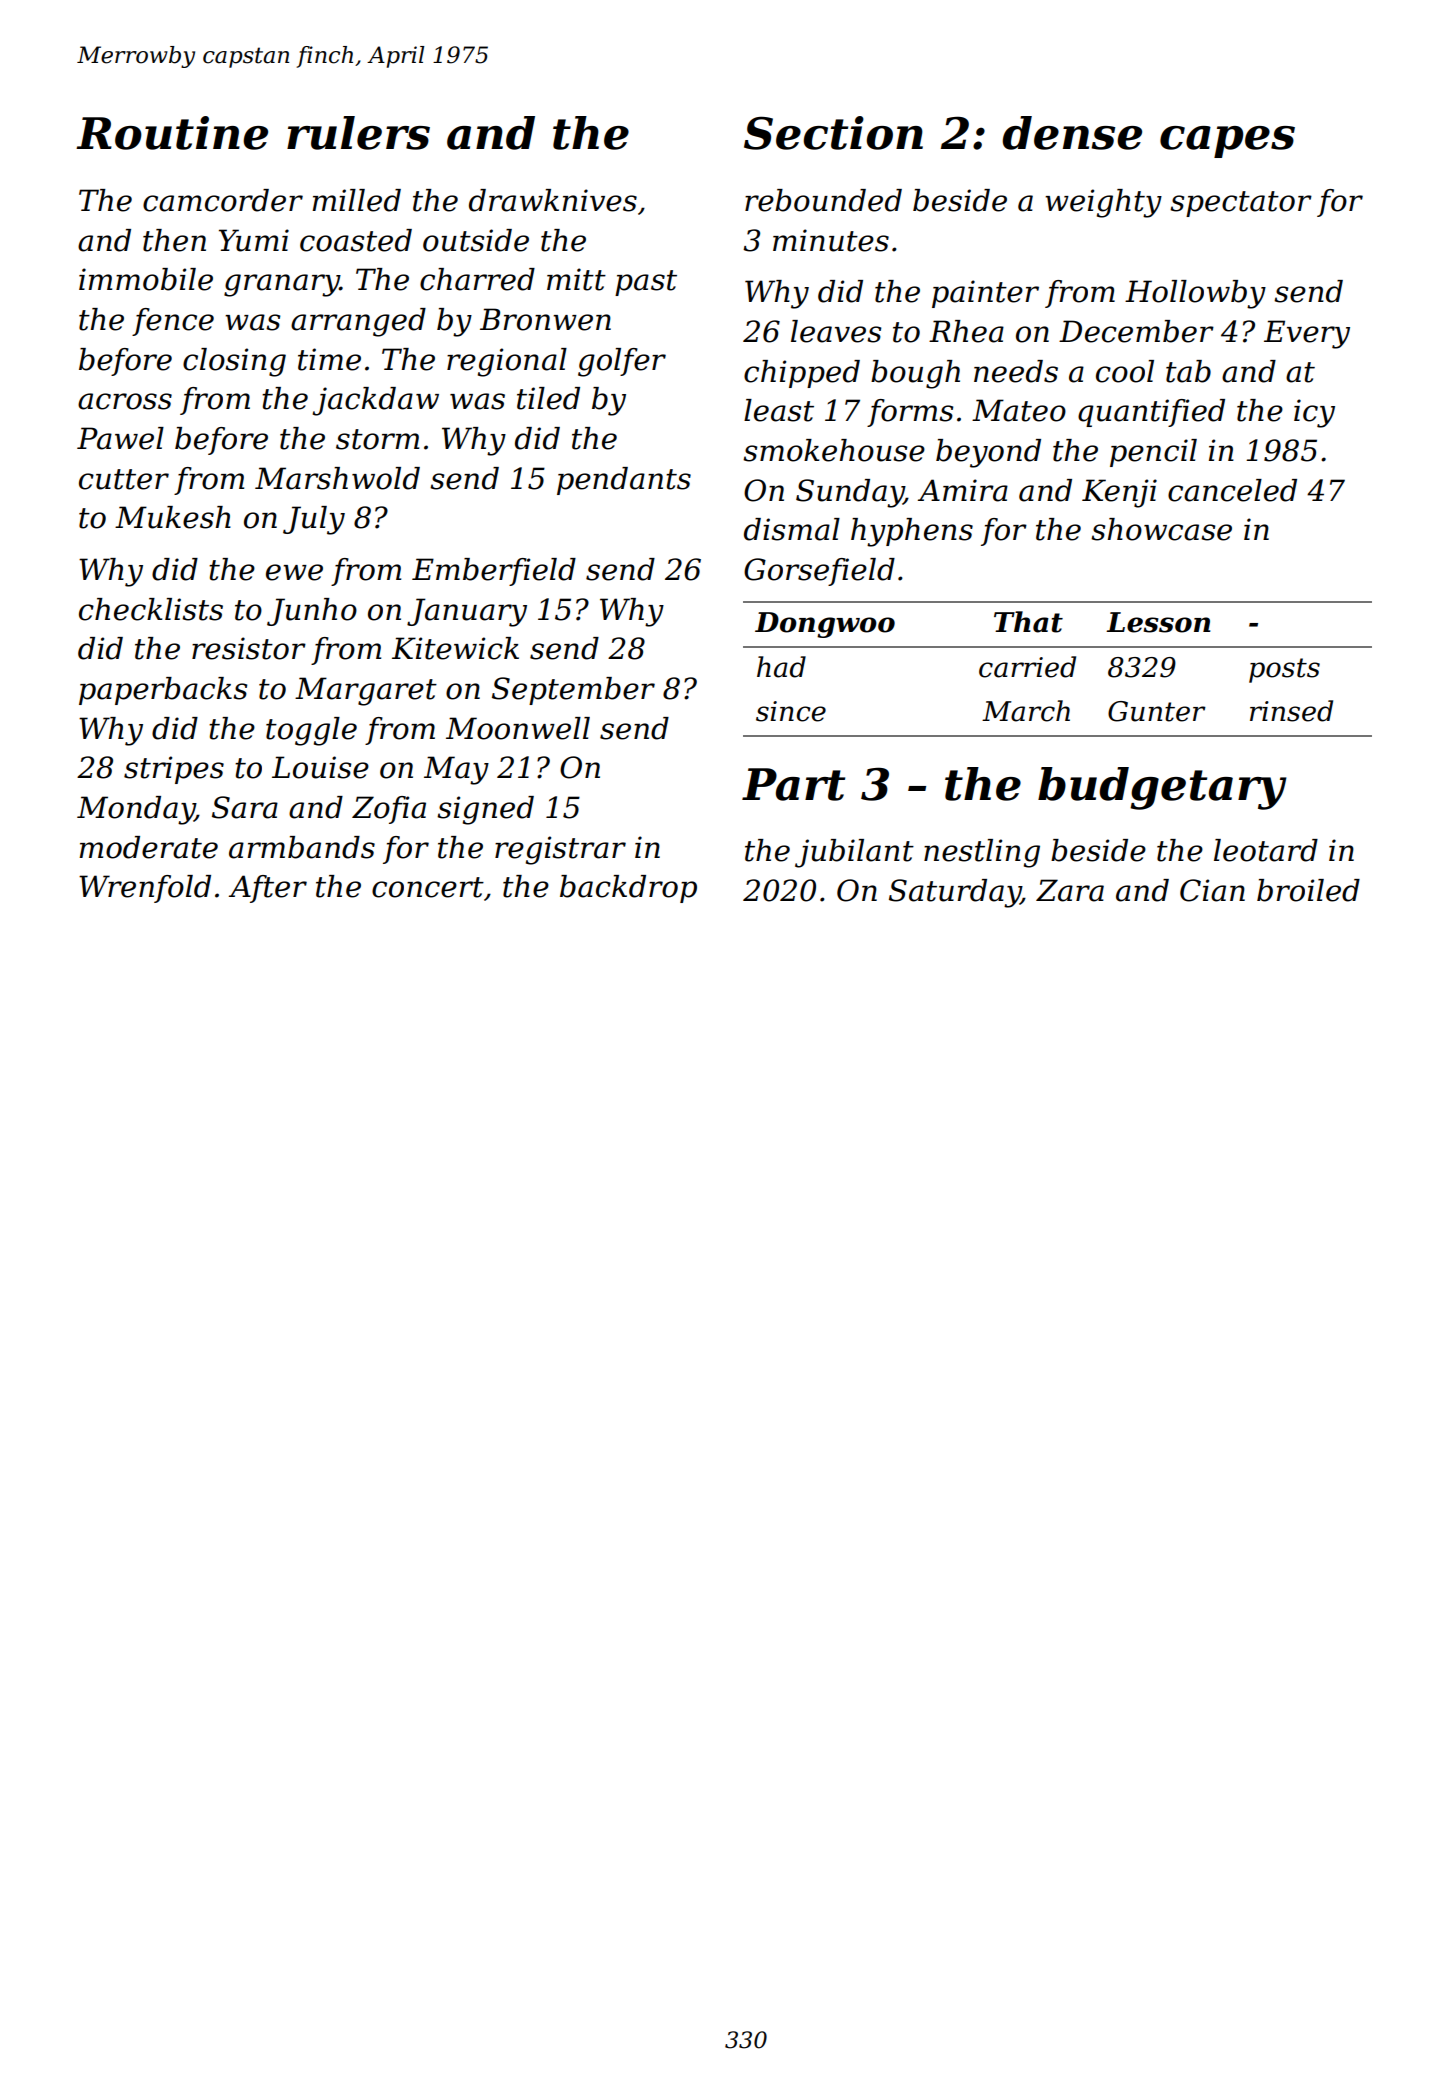 Image resolution: width=1450 pixels, height=2100 pixels. Describe the element at coordinates (1028, 622) in the screenshot. I see `That` at that location.
